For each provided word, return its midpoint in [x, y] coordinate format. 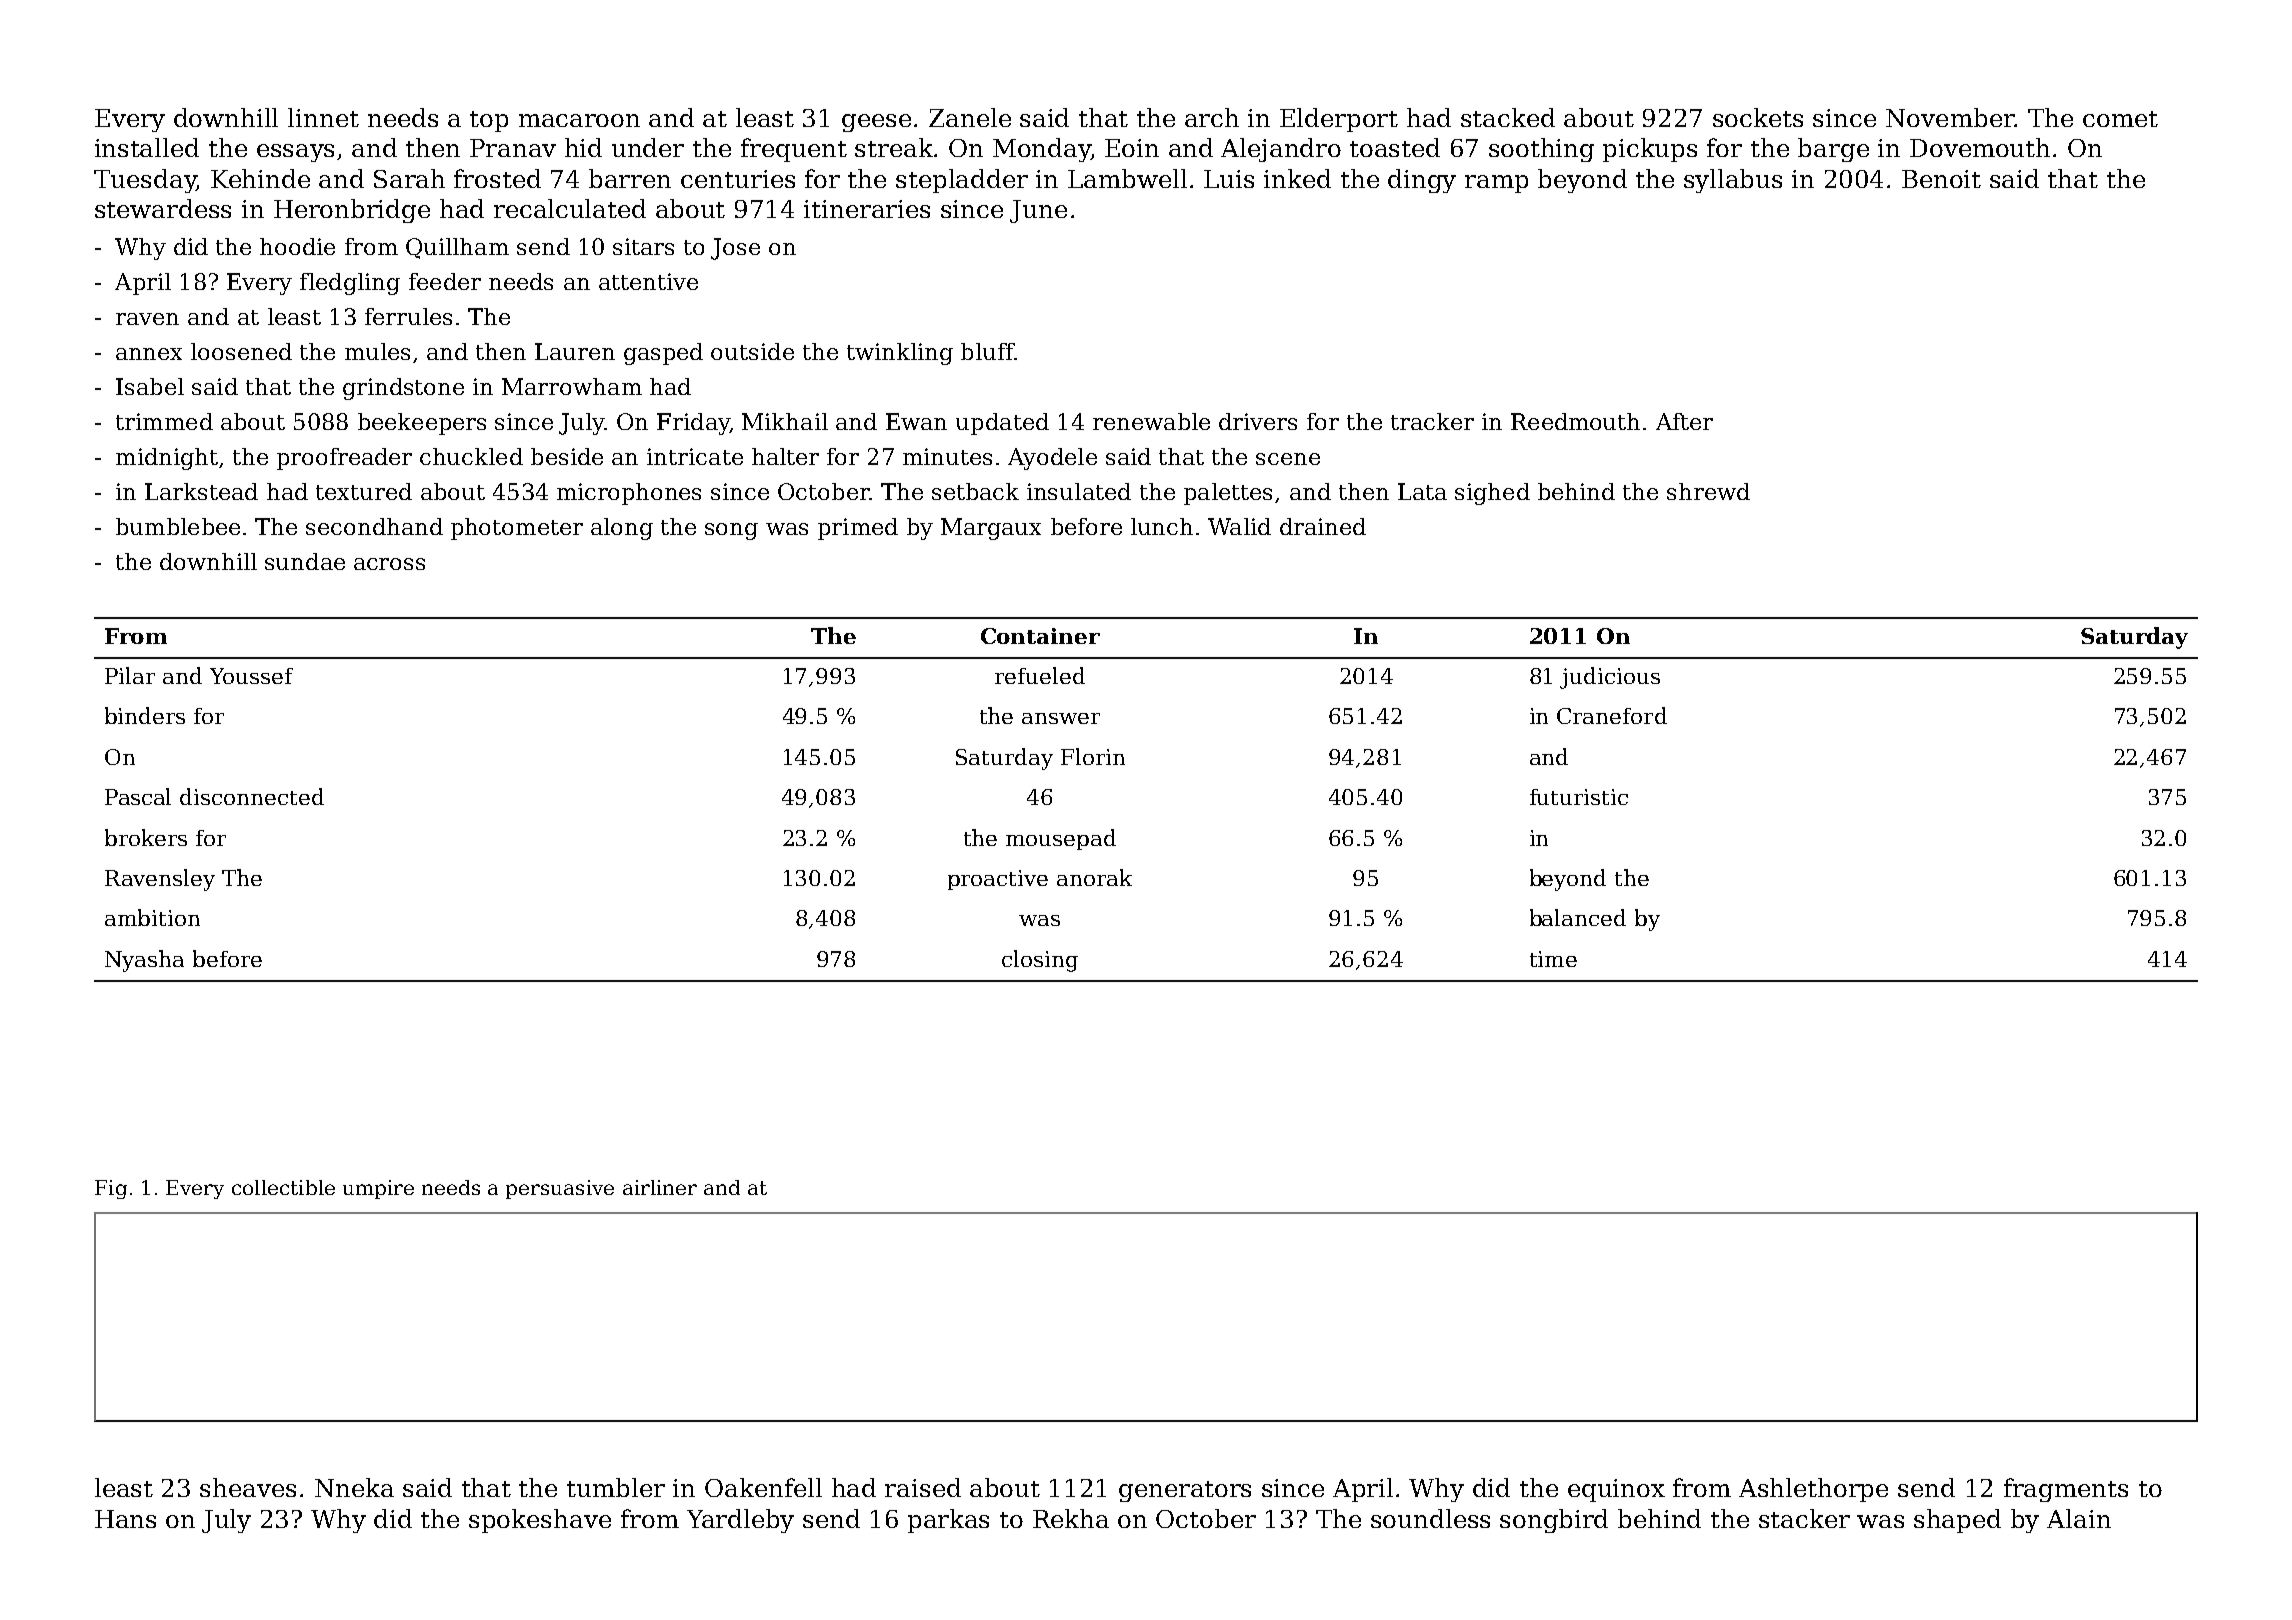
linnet [323, 117]
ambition [152, 917]
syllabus [1733, 181]
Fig [111, 1189]
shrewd [1708, 491]
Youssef [251, 676]
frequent [794, 150]
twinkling [900, 354]
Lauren [575, 351]
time [1553, 959]
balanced [1578, 917]
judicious [1610, 678]
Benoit [1941, 179]
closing [1040, 961]
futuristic [1579, 797]
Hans [125, 1519]
